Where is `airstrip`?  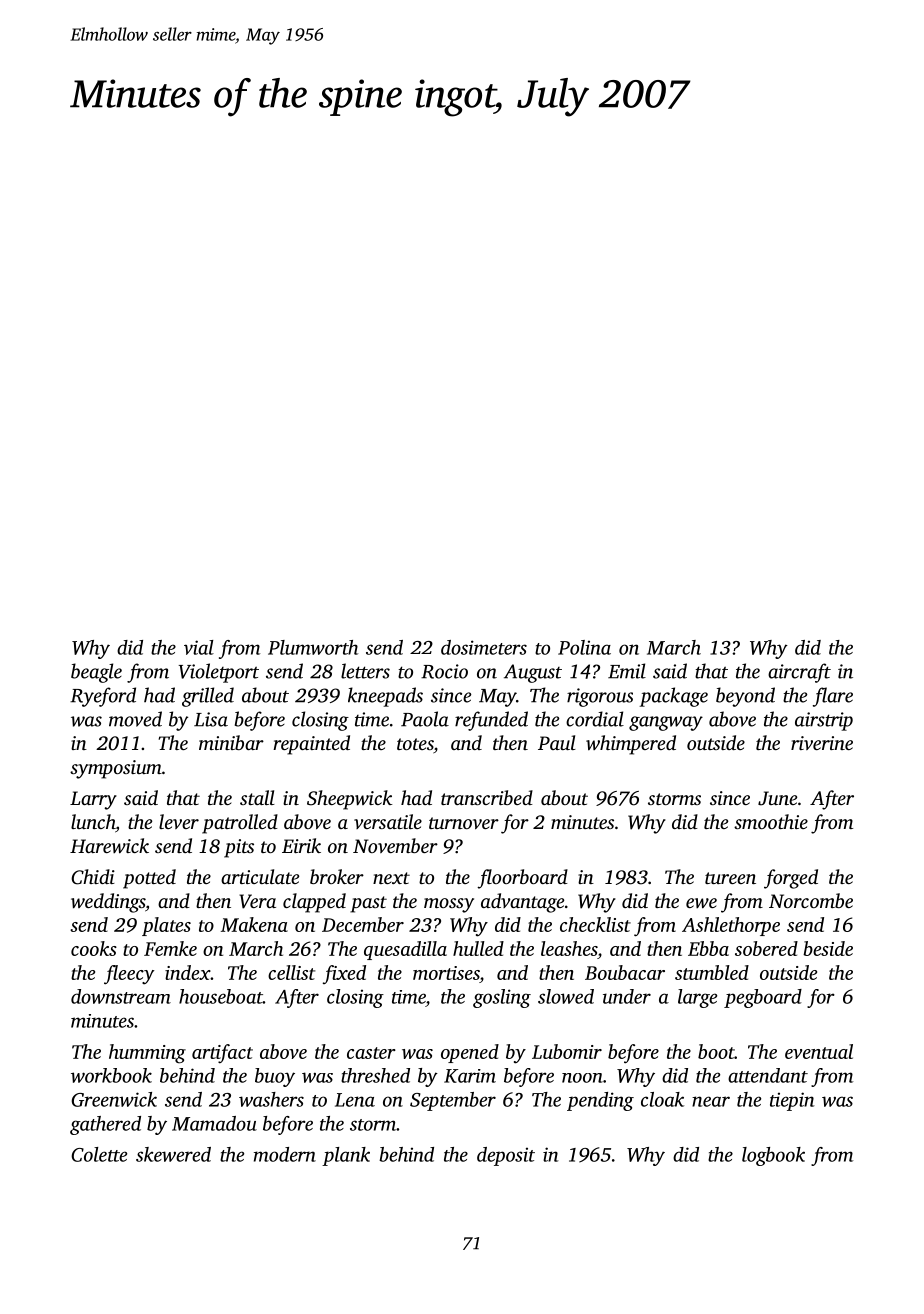 airstrip is located at coordinates (824, 721).
